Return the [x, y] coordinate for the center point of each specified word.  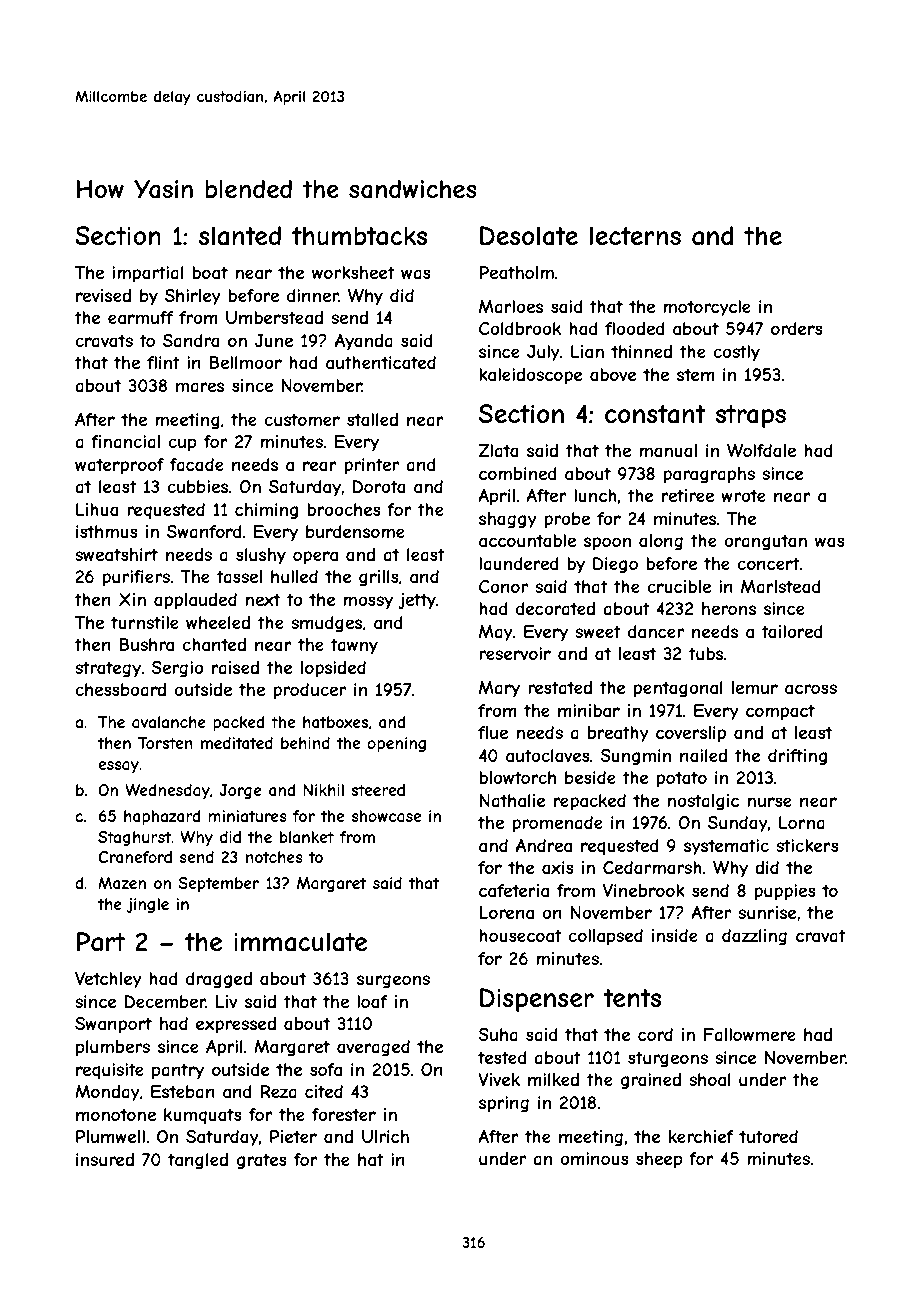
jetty [417, 601]
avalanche [169, 722]
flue [493, 732]
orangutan [765, 542]
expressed [236, 1025]
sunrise [767, 912]
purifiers [136, 578]
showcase [386, 816]
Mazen [122, 883]
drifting [797, 757]
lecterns [635, 235]
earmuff [140, 317]
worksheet [353, 272]
